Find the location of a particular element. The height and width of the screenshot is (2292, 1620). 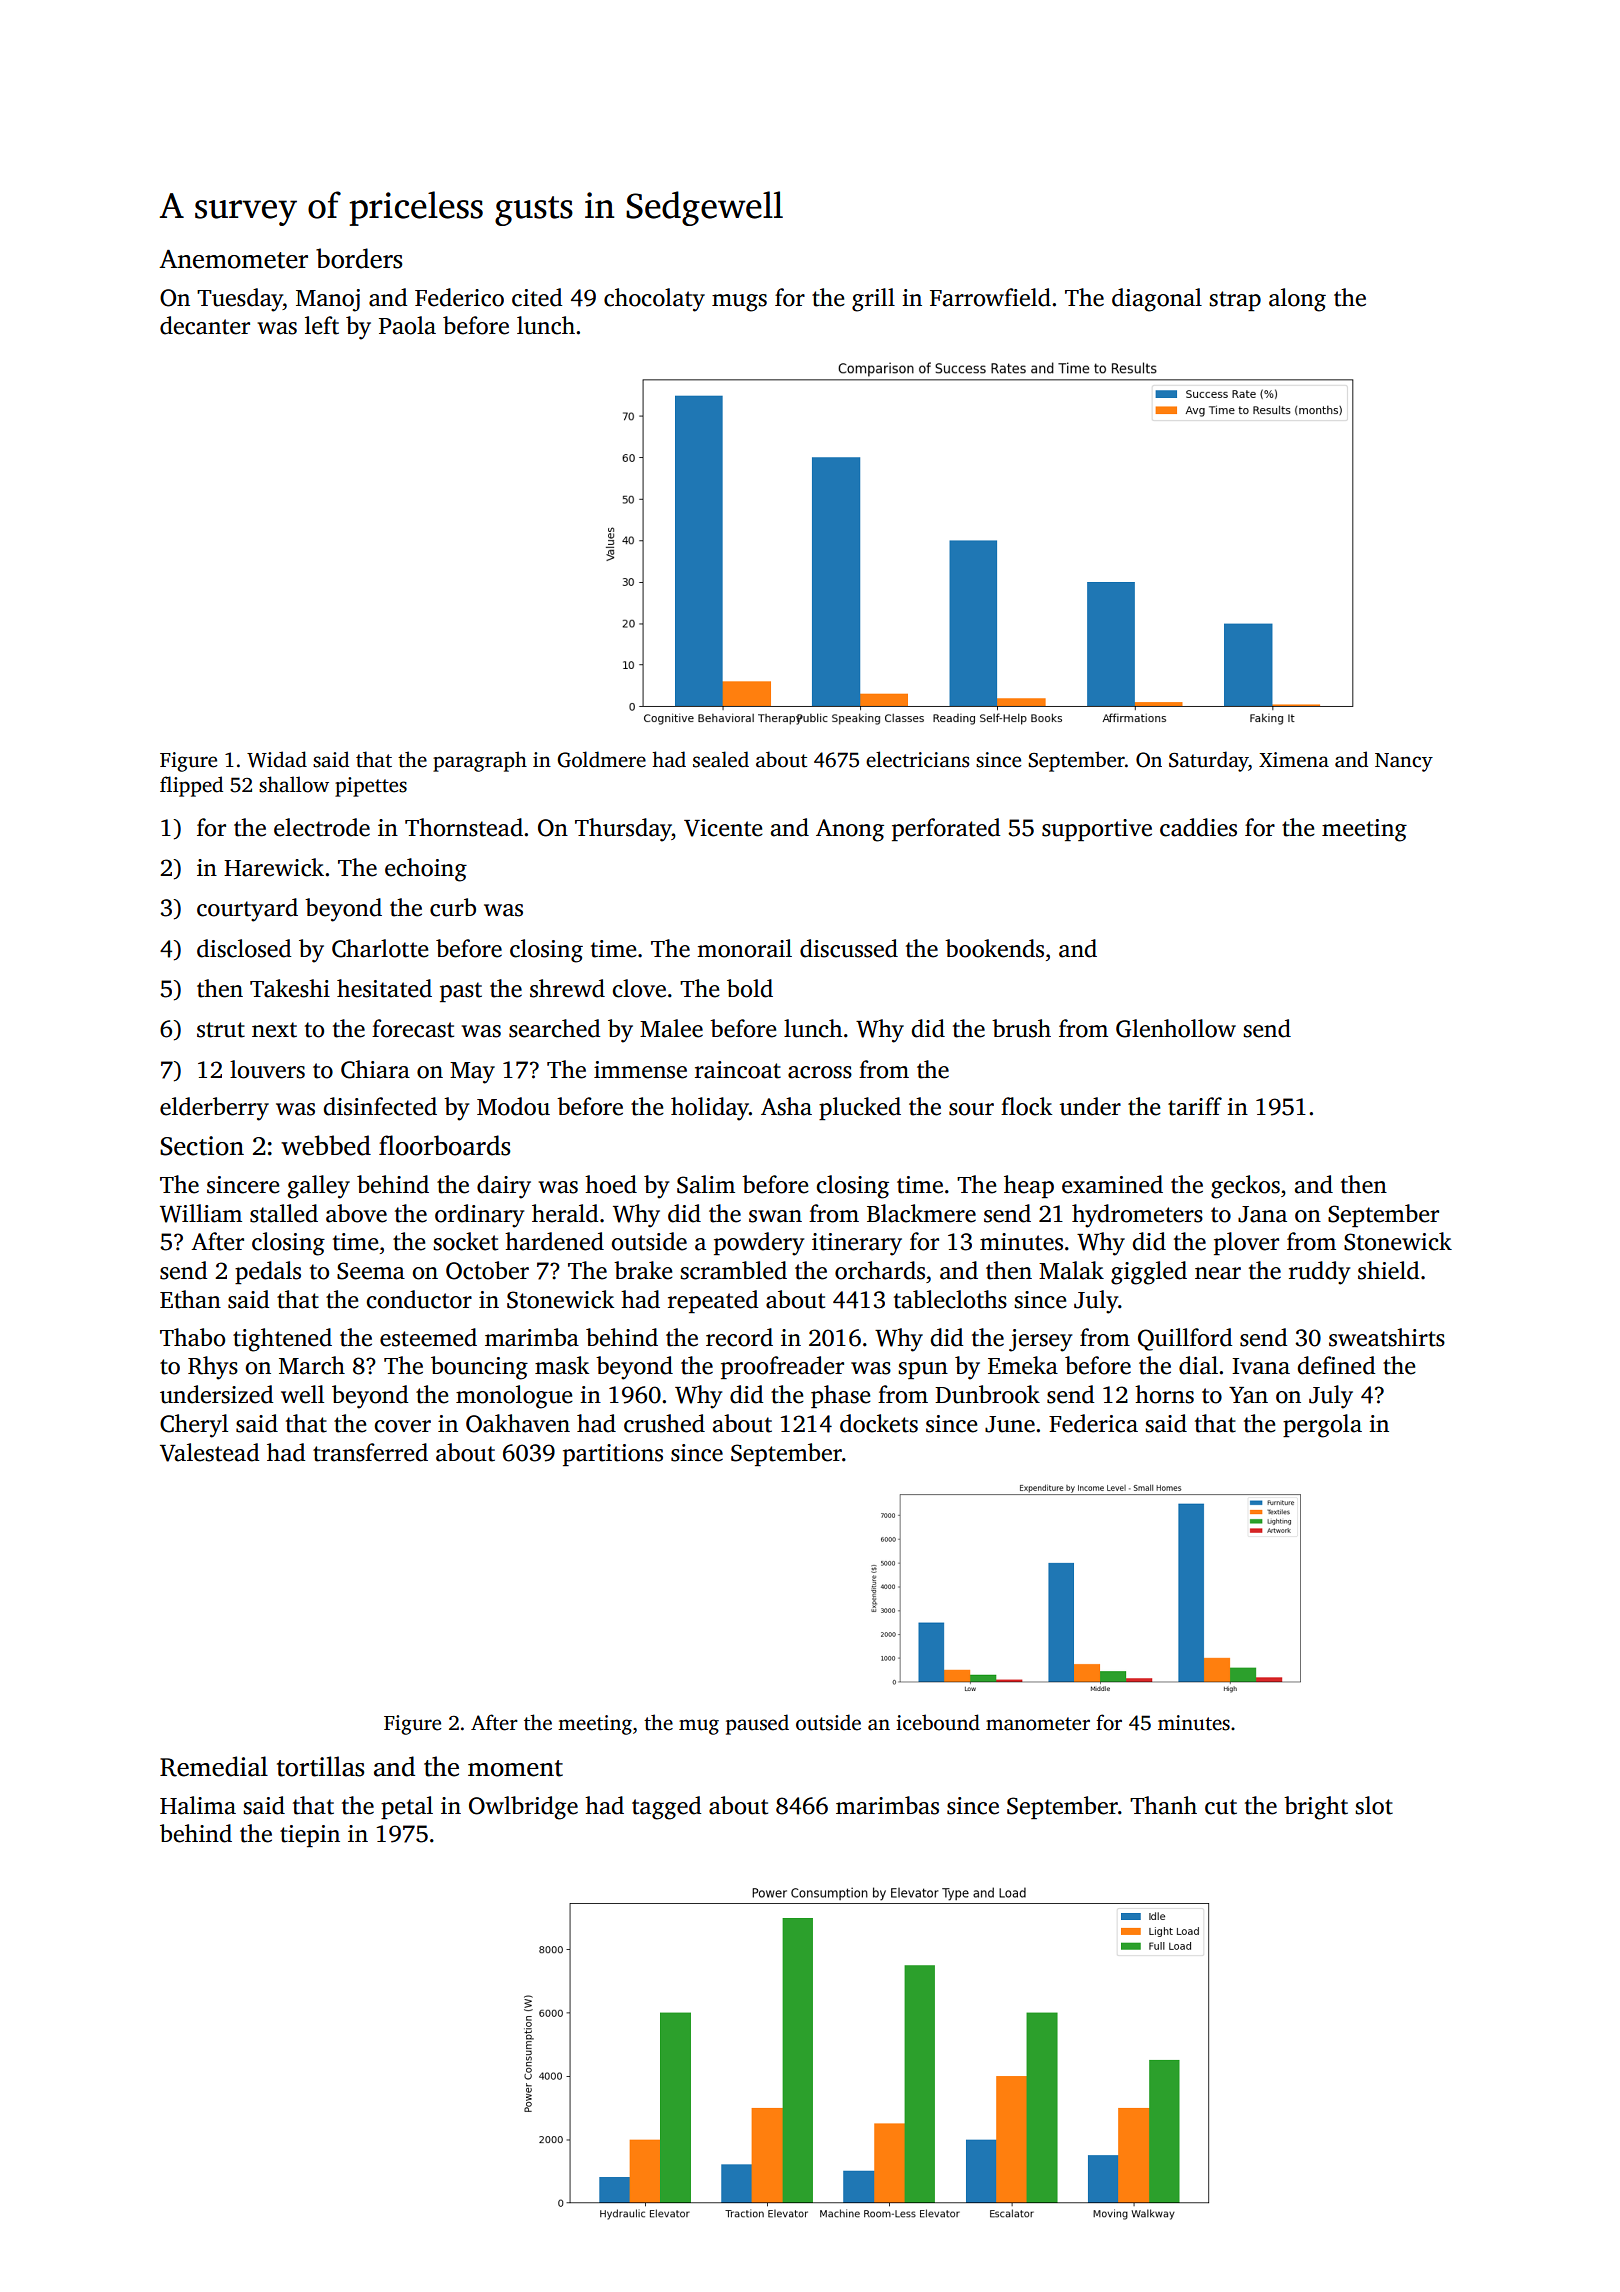

paused is located at coordinates (757, 1724).
